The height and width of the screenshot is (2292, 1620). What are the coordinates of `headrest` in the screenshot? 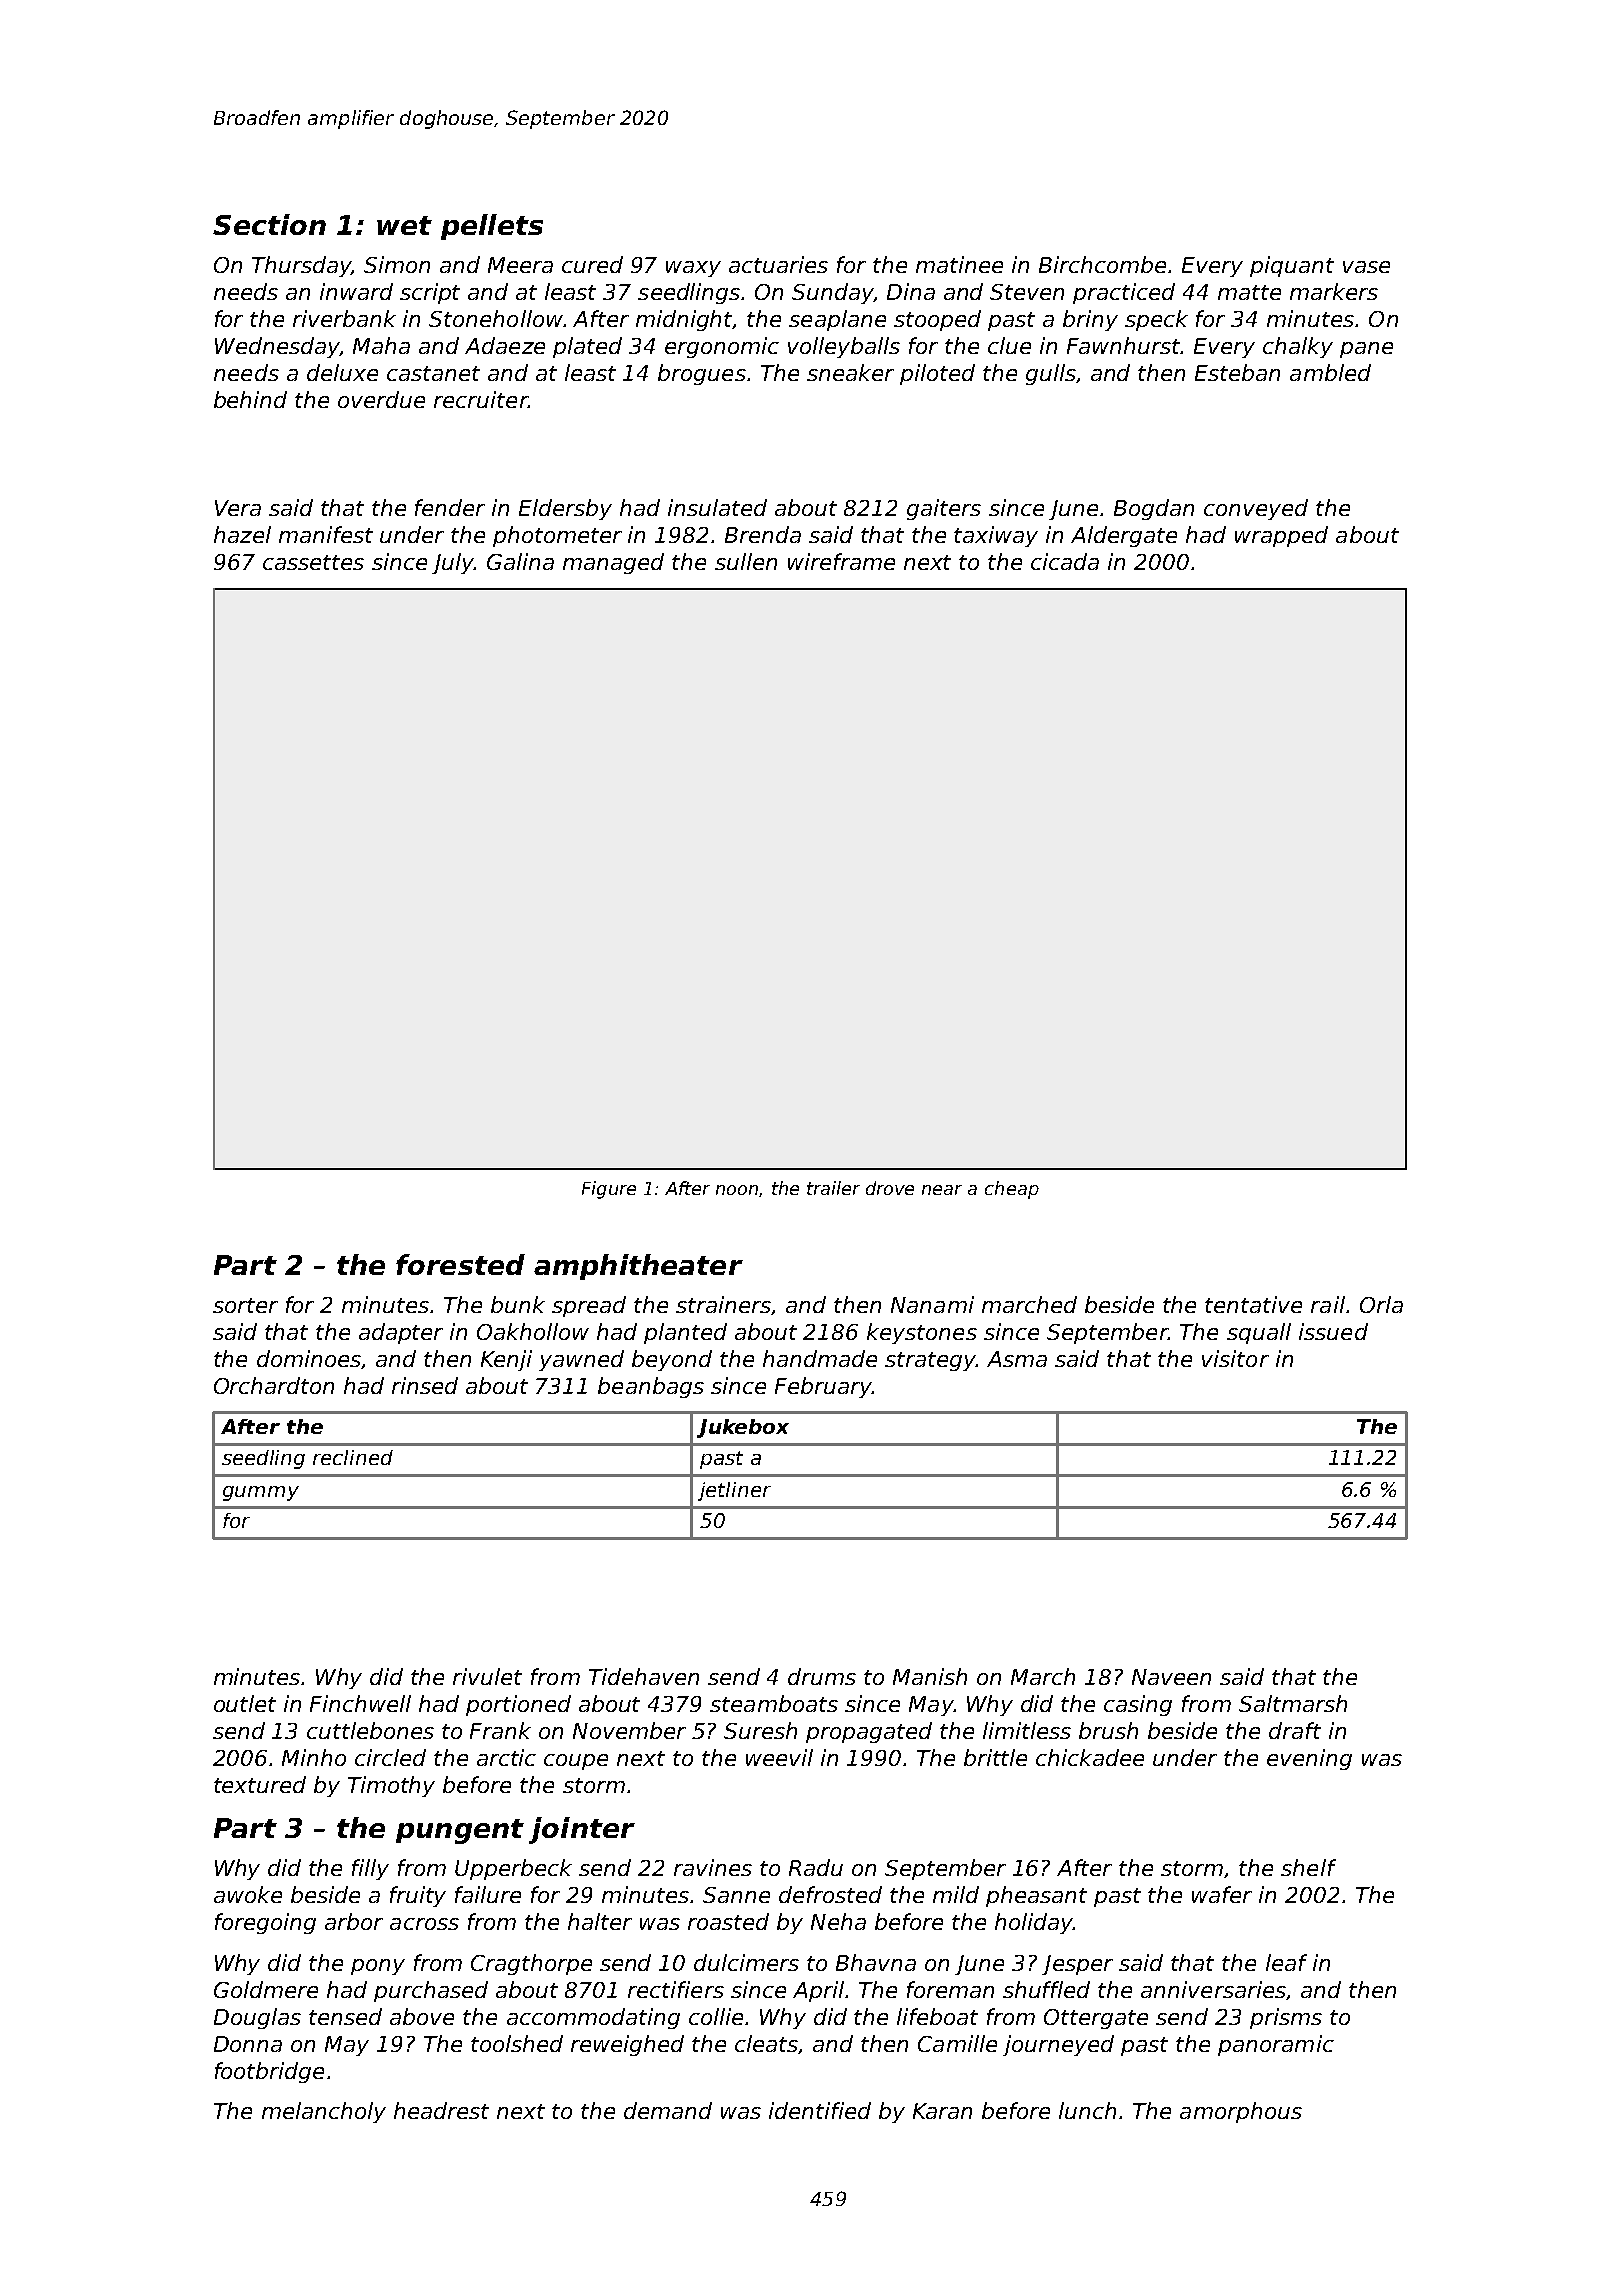 It's located at (441, 2110).
